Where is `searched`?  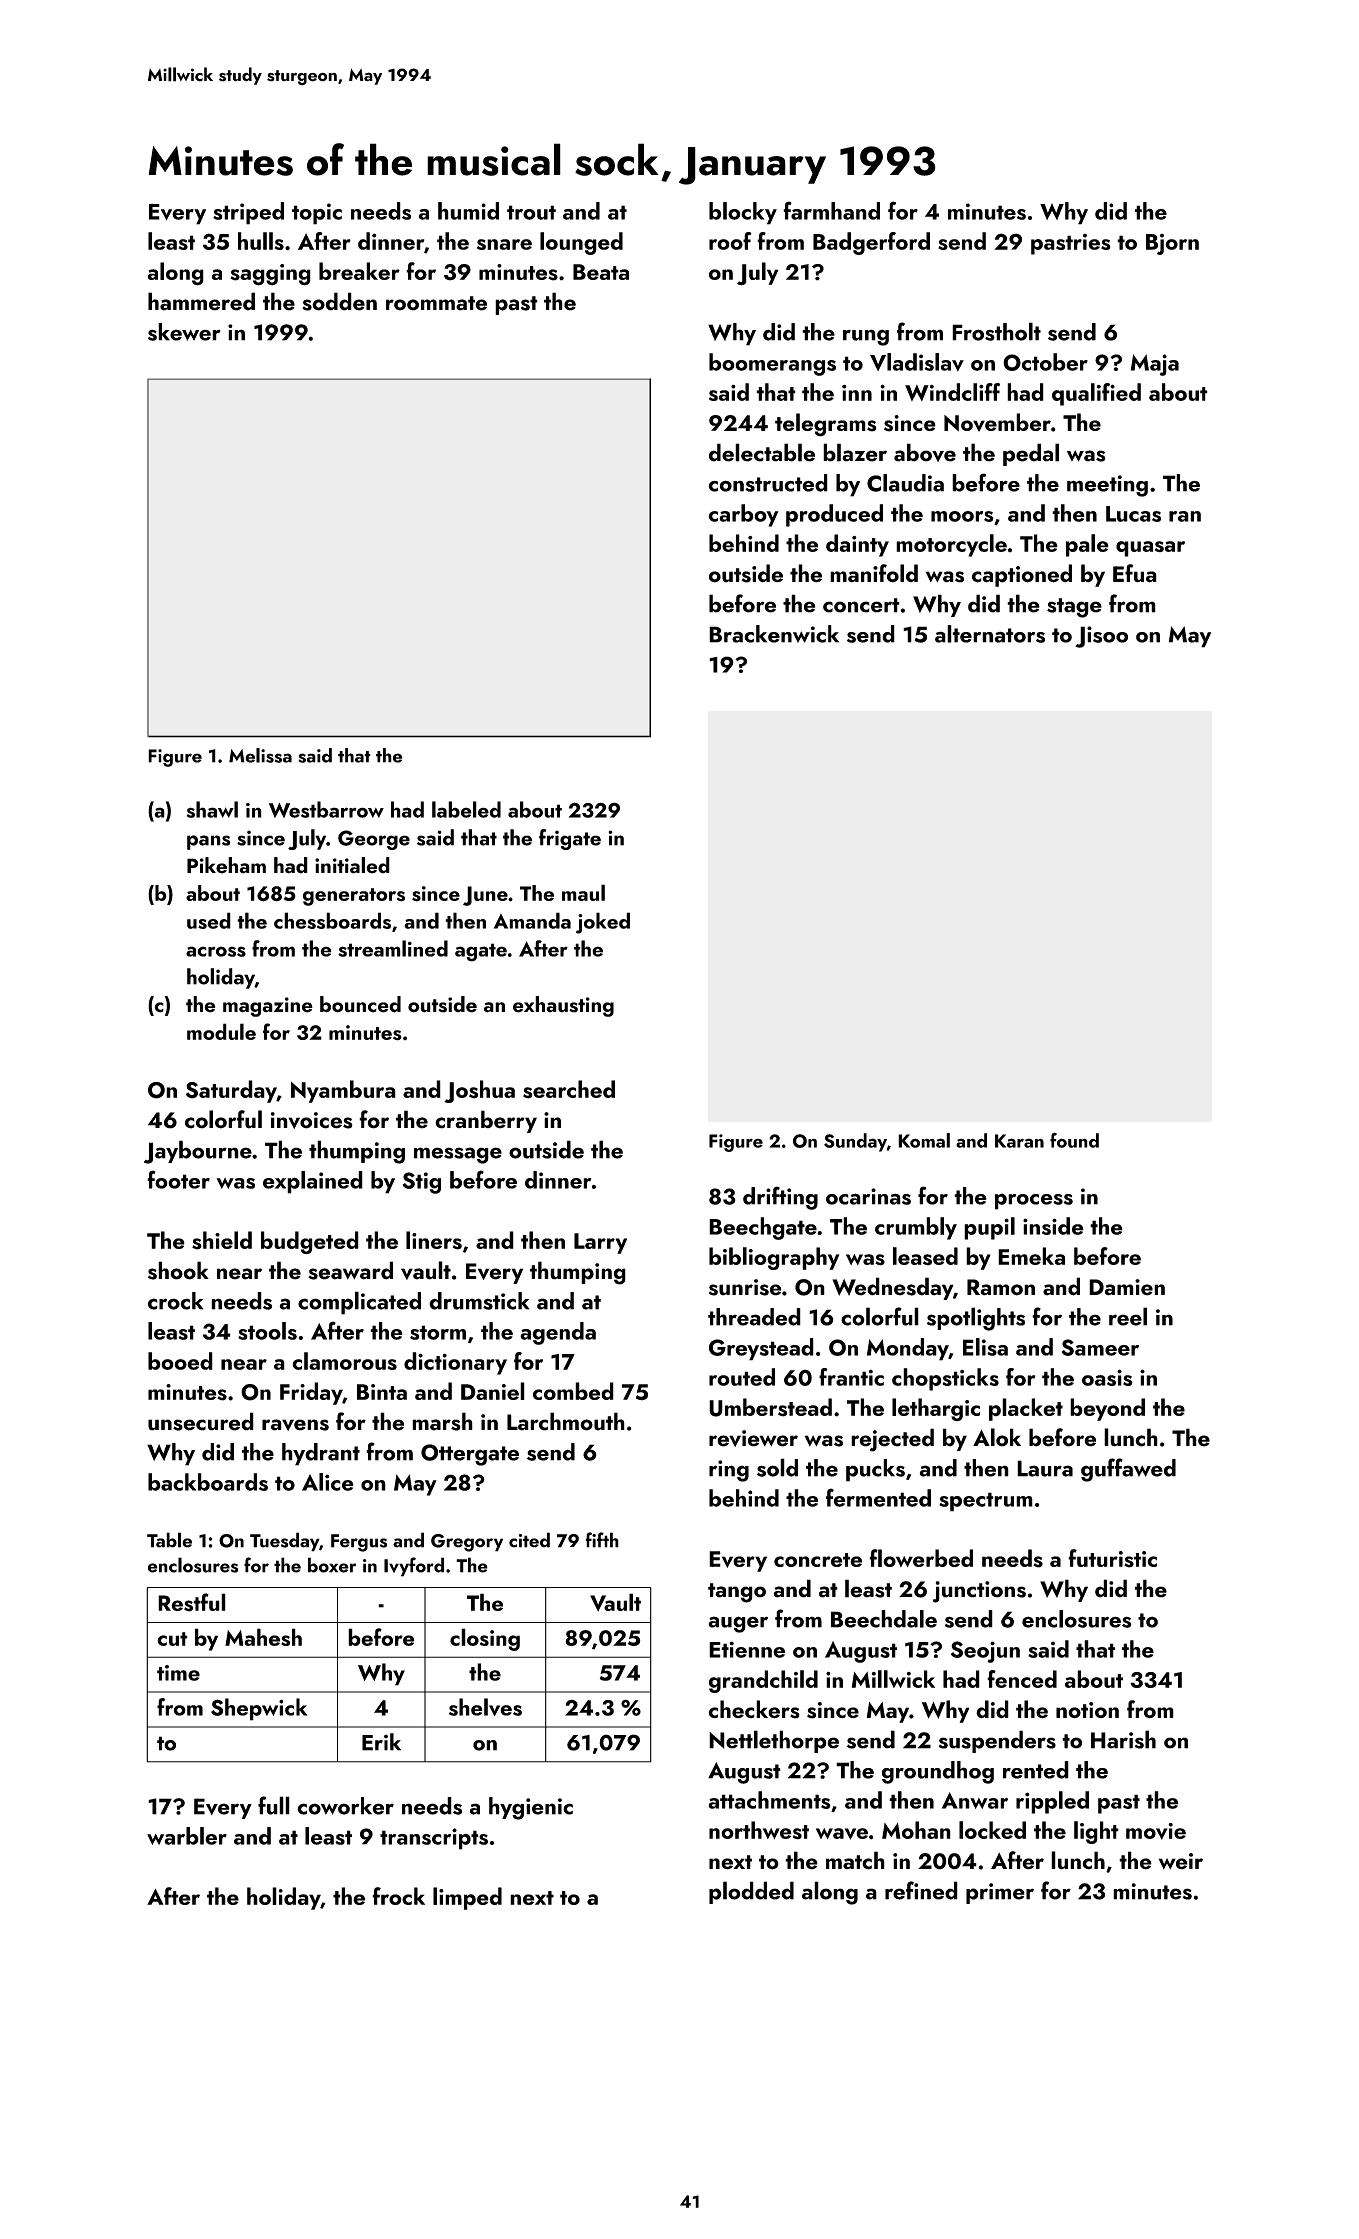 searched is located at coordinates (569, 1089).
